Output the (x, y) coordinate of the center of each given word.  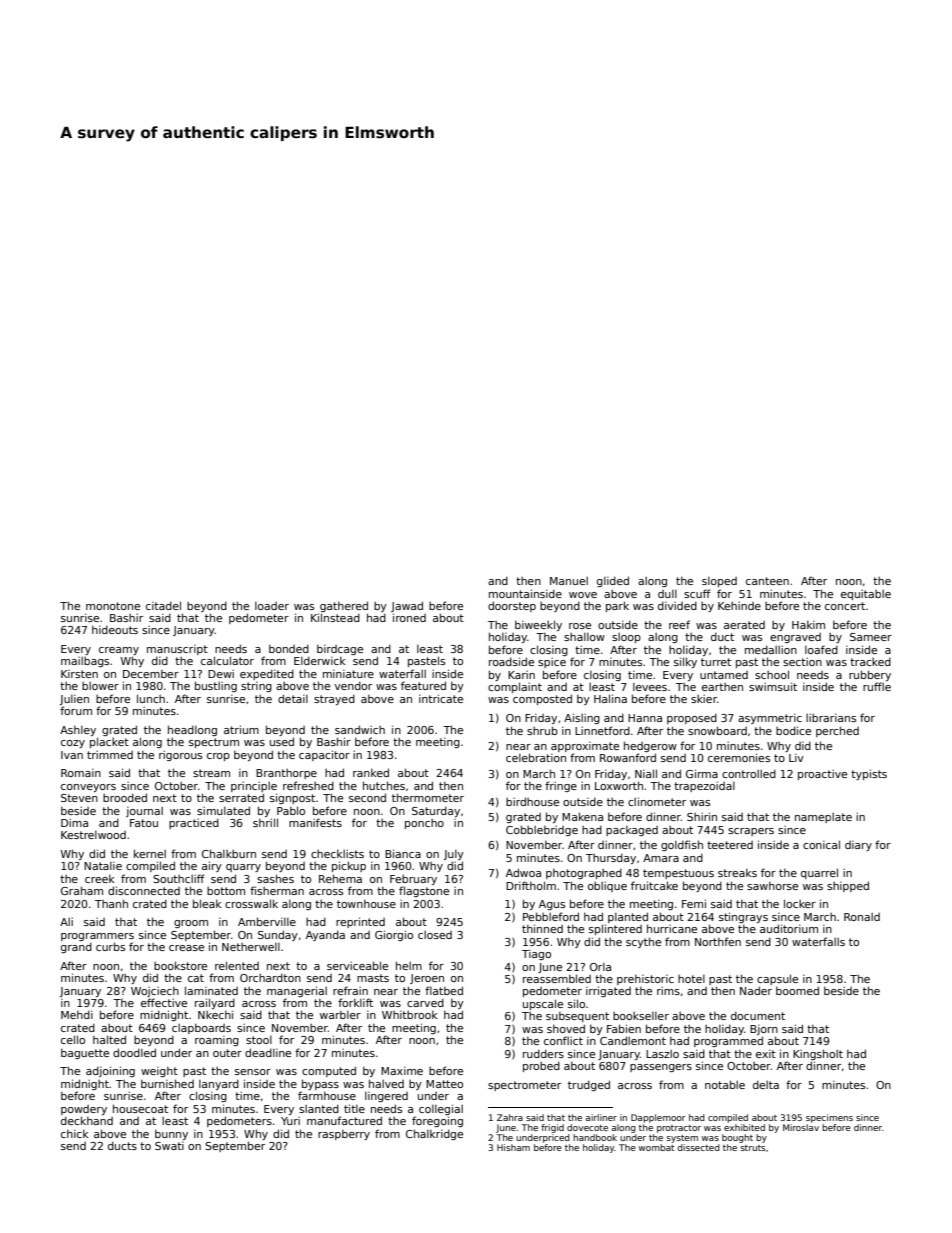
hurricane (672, 928)
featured (423, 685)
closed (435, 935)
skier (704, 699)
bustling (216, 686)
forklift (355, 1002)
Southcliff (178, 878)
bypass (320, 1084)
